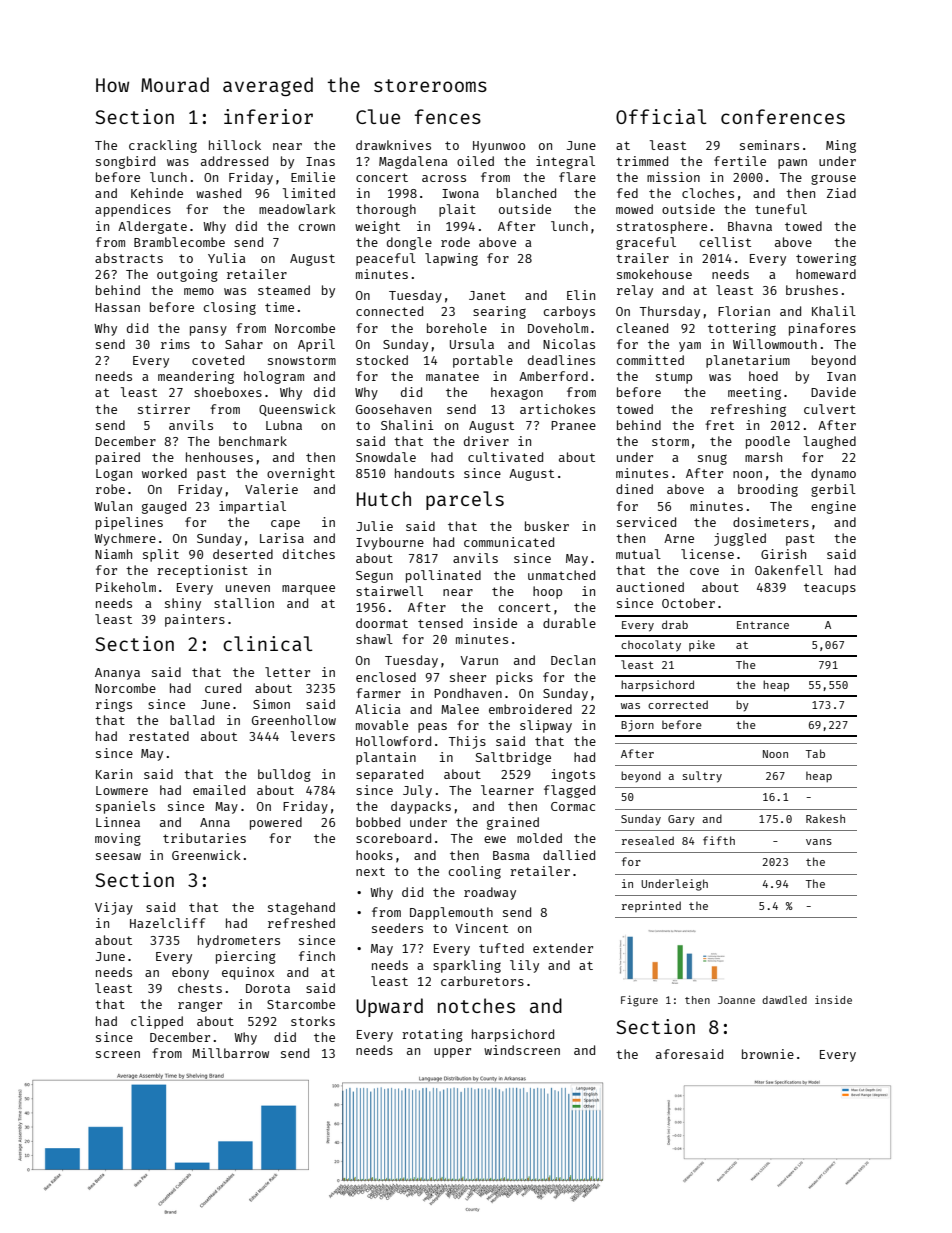  I want to click on brownie, so click(768, 1054).
